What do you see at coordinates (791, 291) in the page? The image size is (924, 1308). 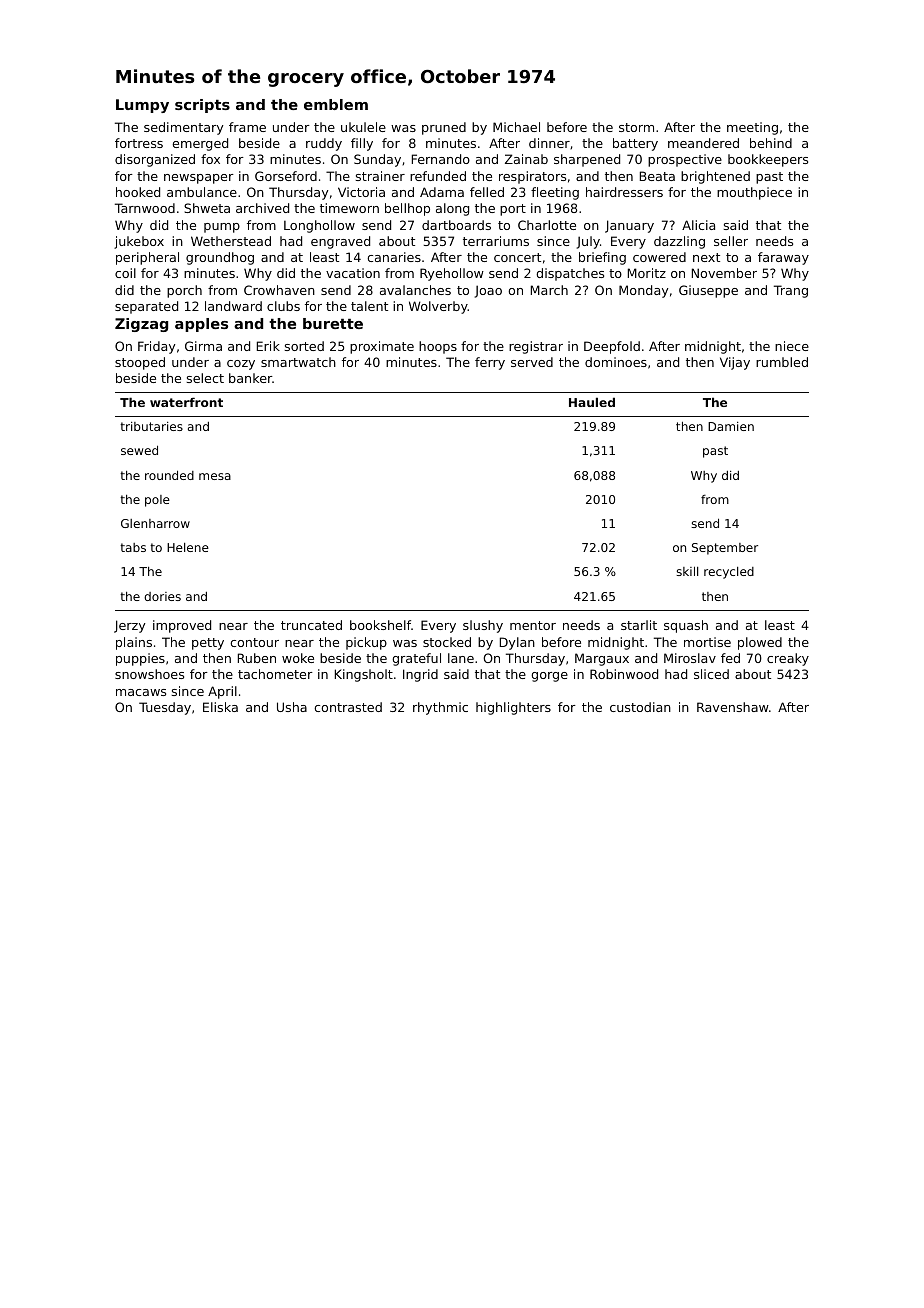 I see `Trang` at bounding box center [791, 291].
